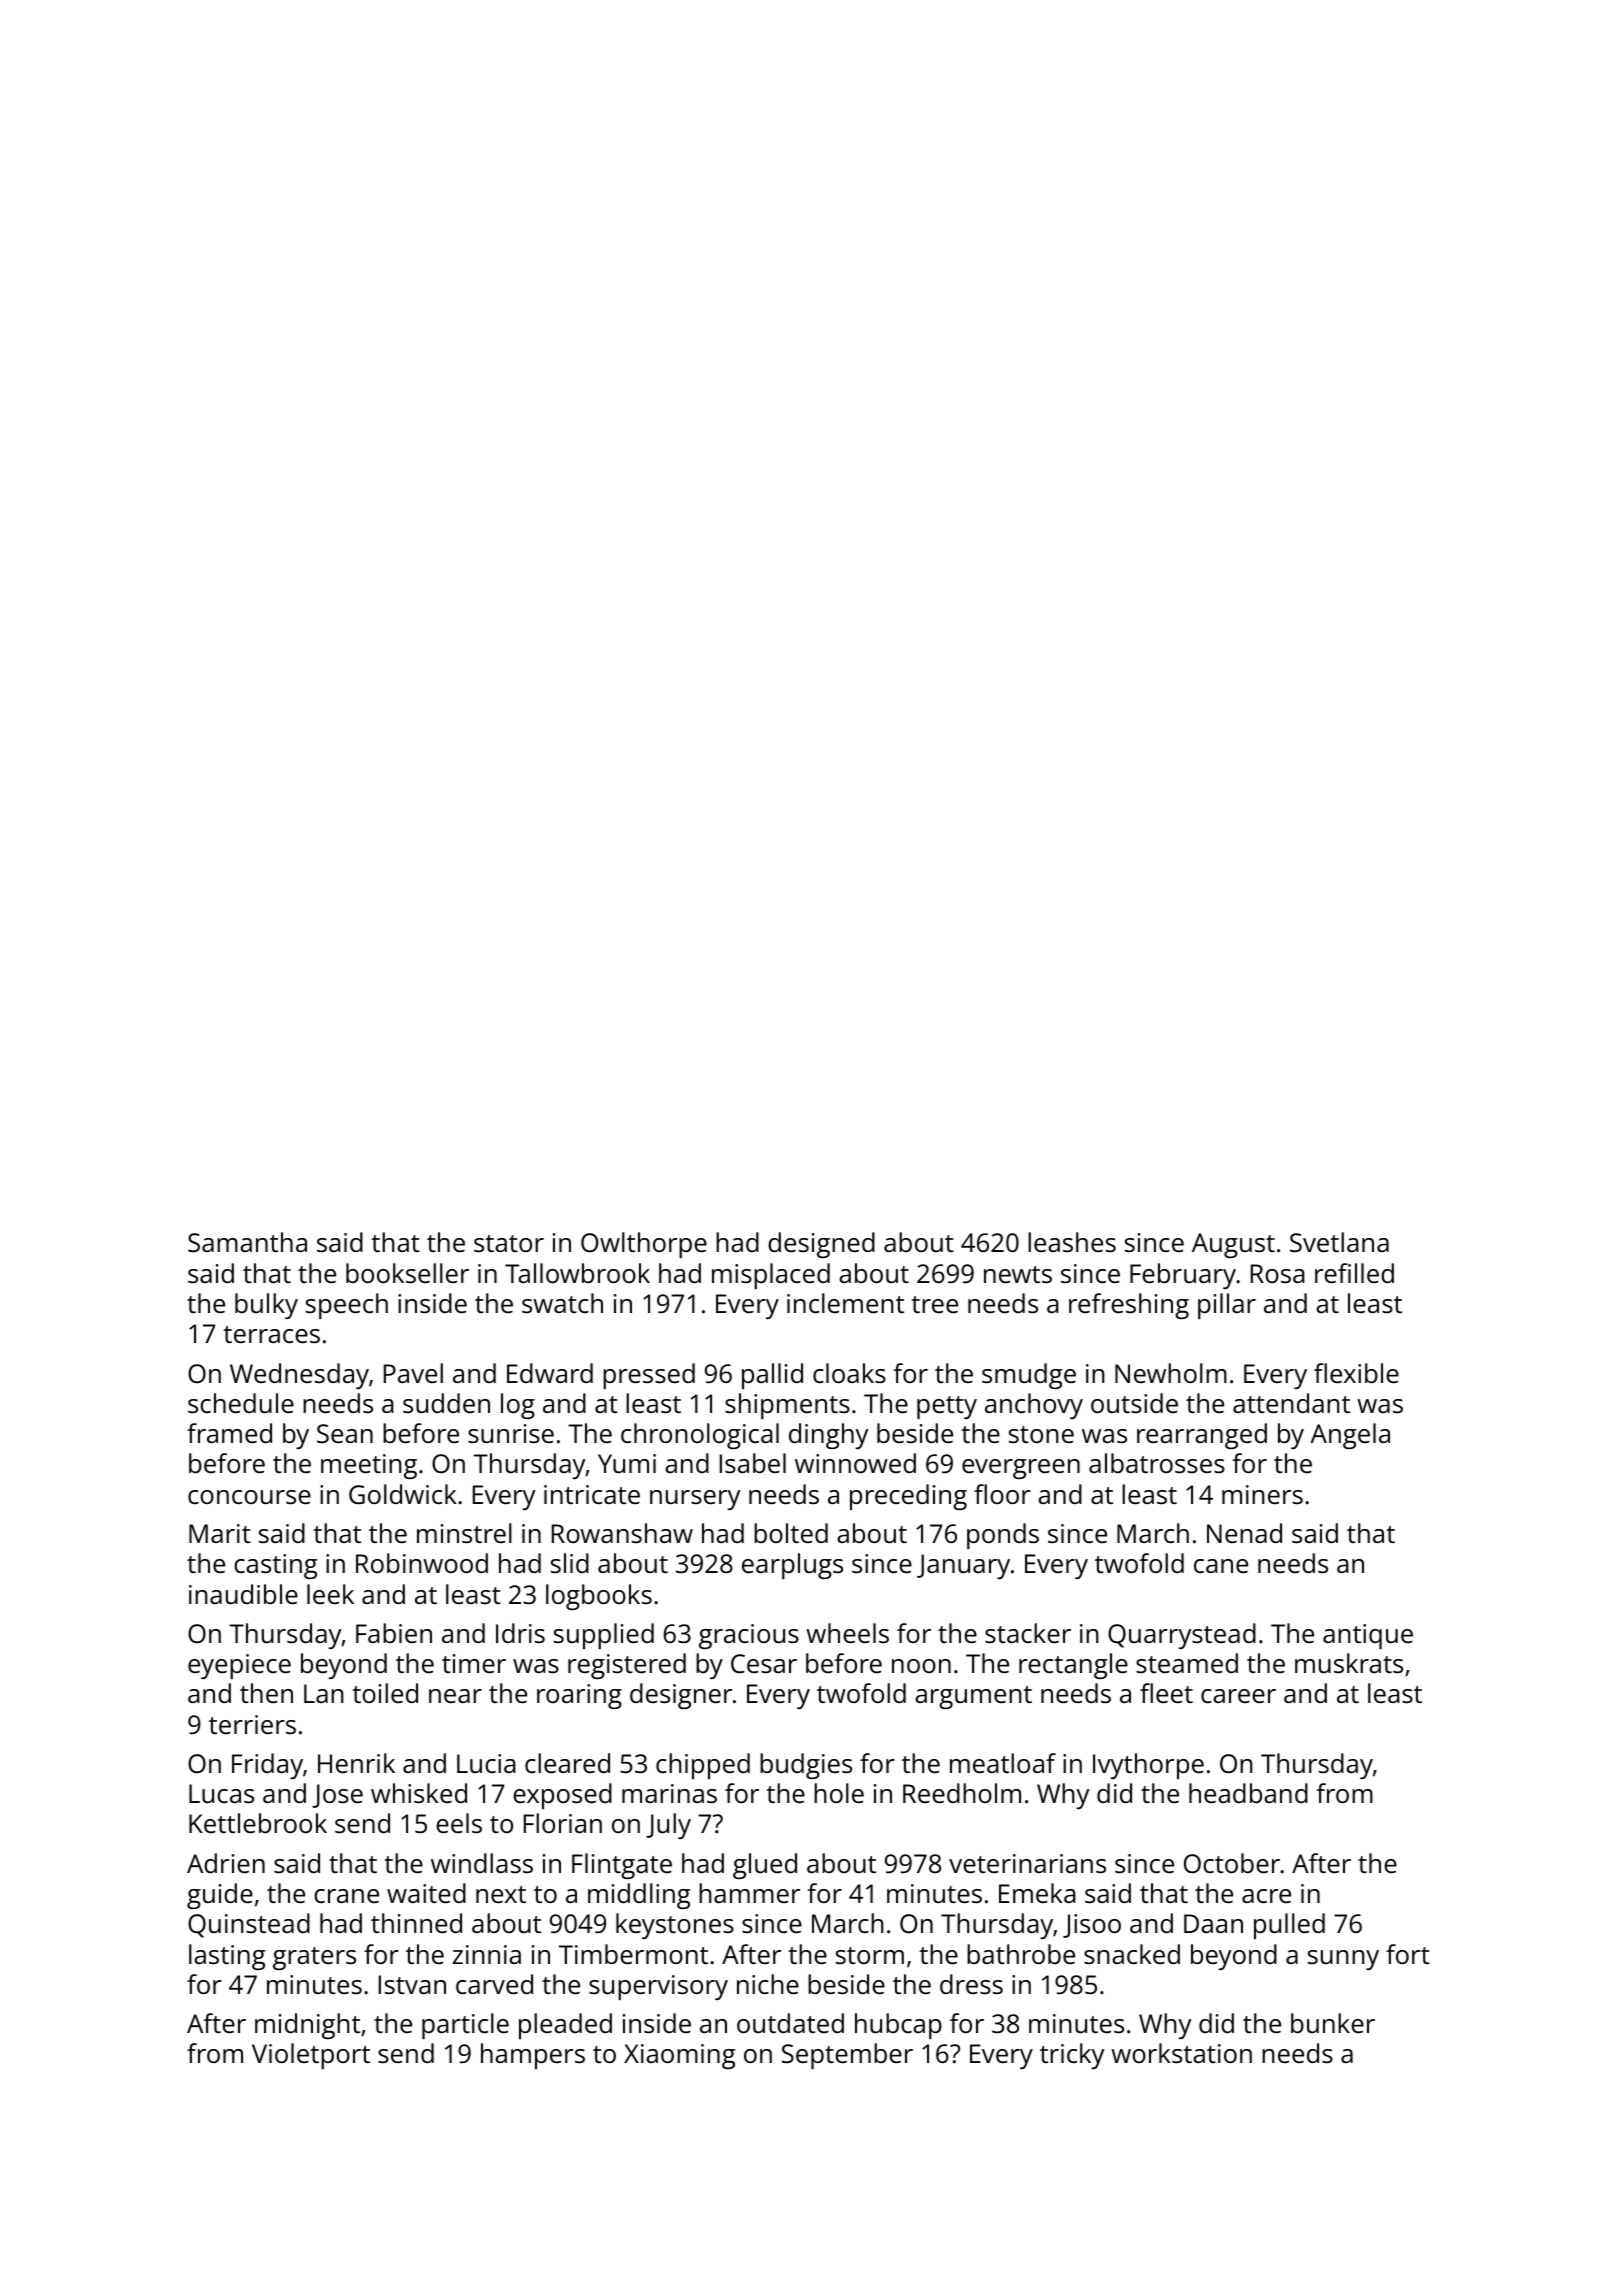 Image resolution: width=1620 pixels, height=2292 pixels. I want to click on Svetlana, so click(1339, 1242).
